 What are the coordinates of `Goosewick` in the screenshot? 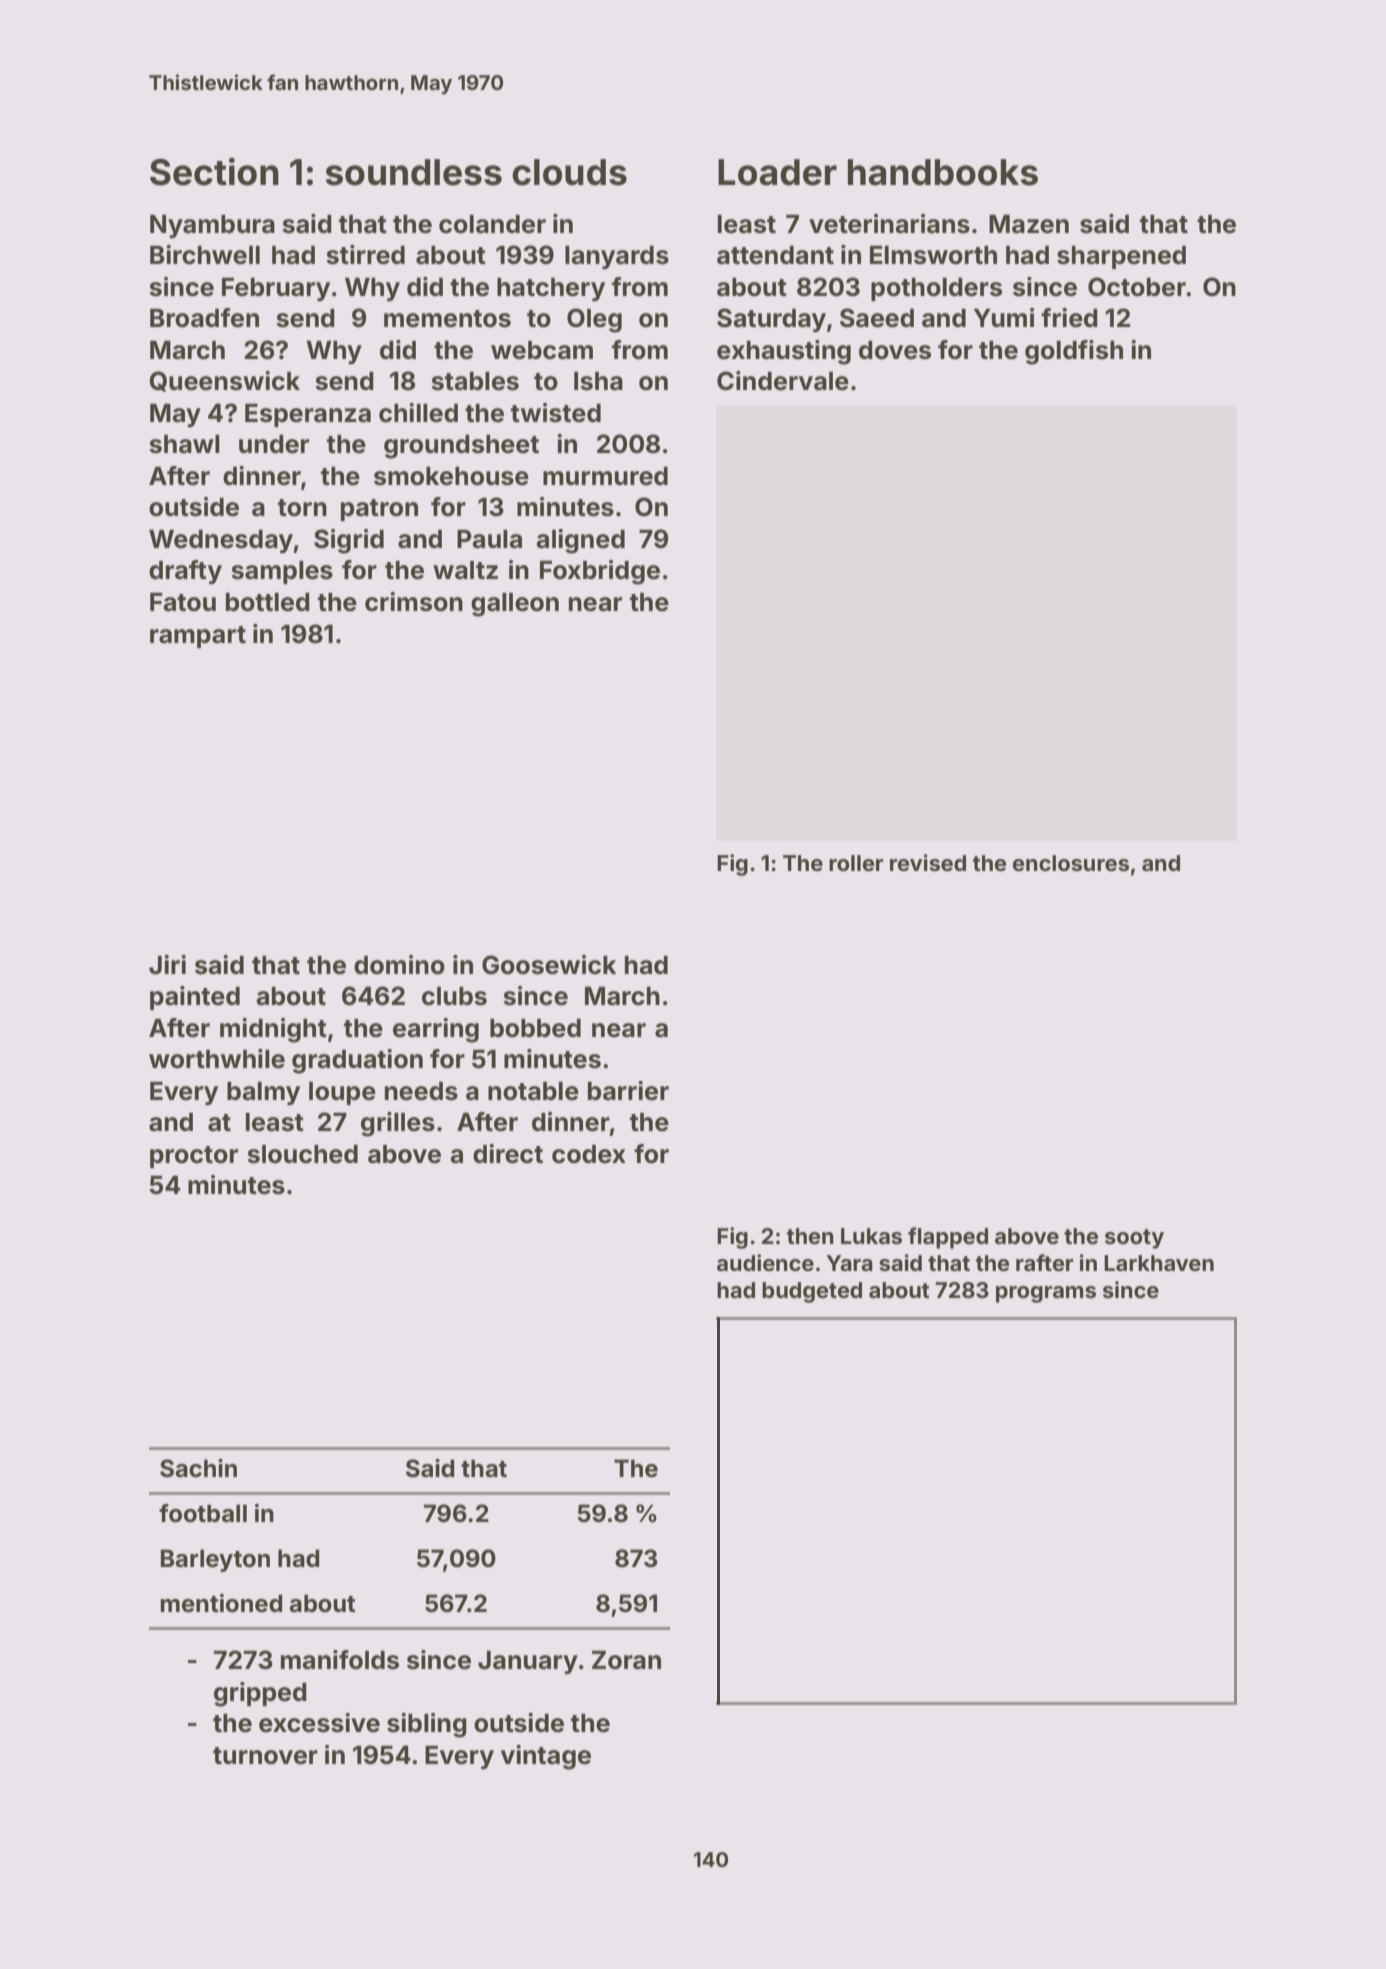 It's located at (549, 965).
